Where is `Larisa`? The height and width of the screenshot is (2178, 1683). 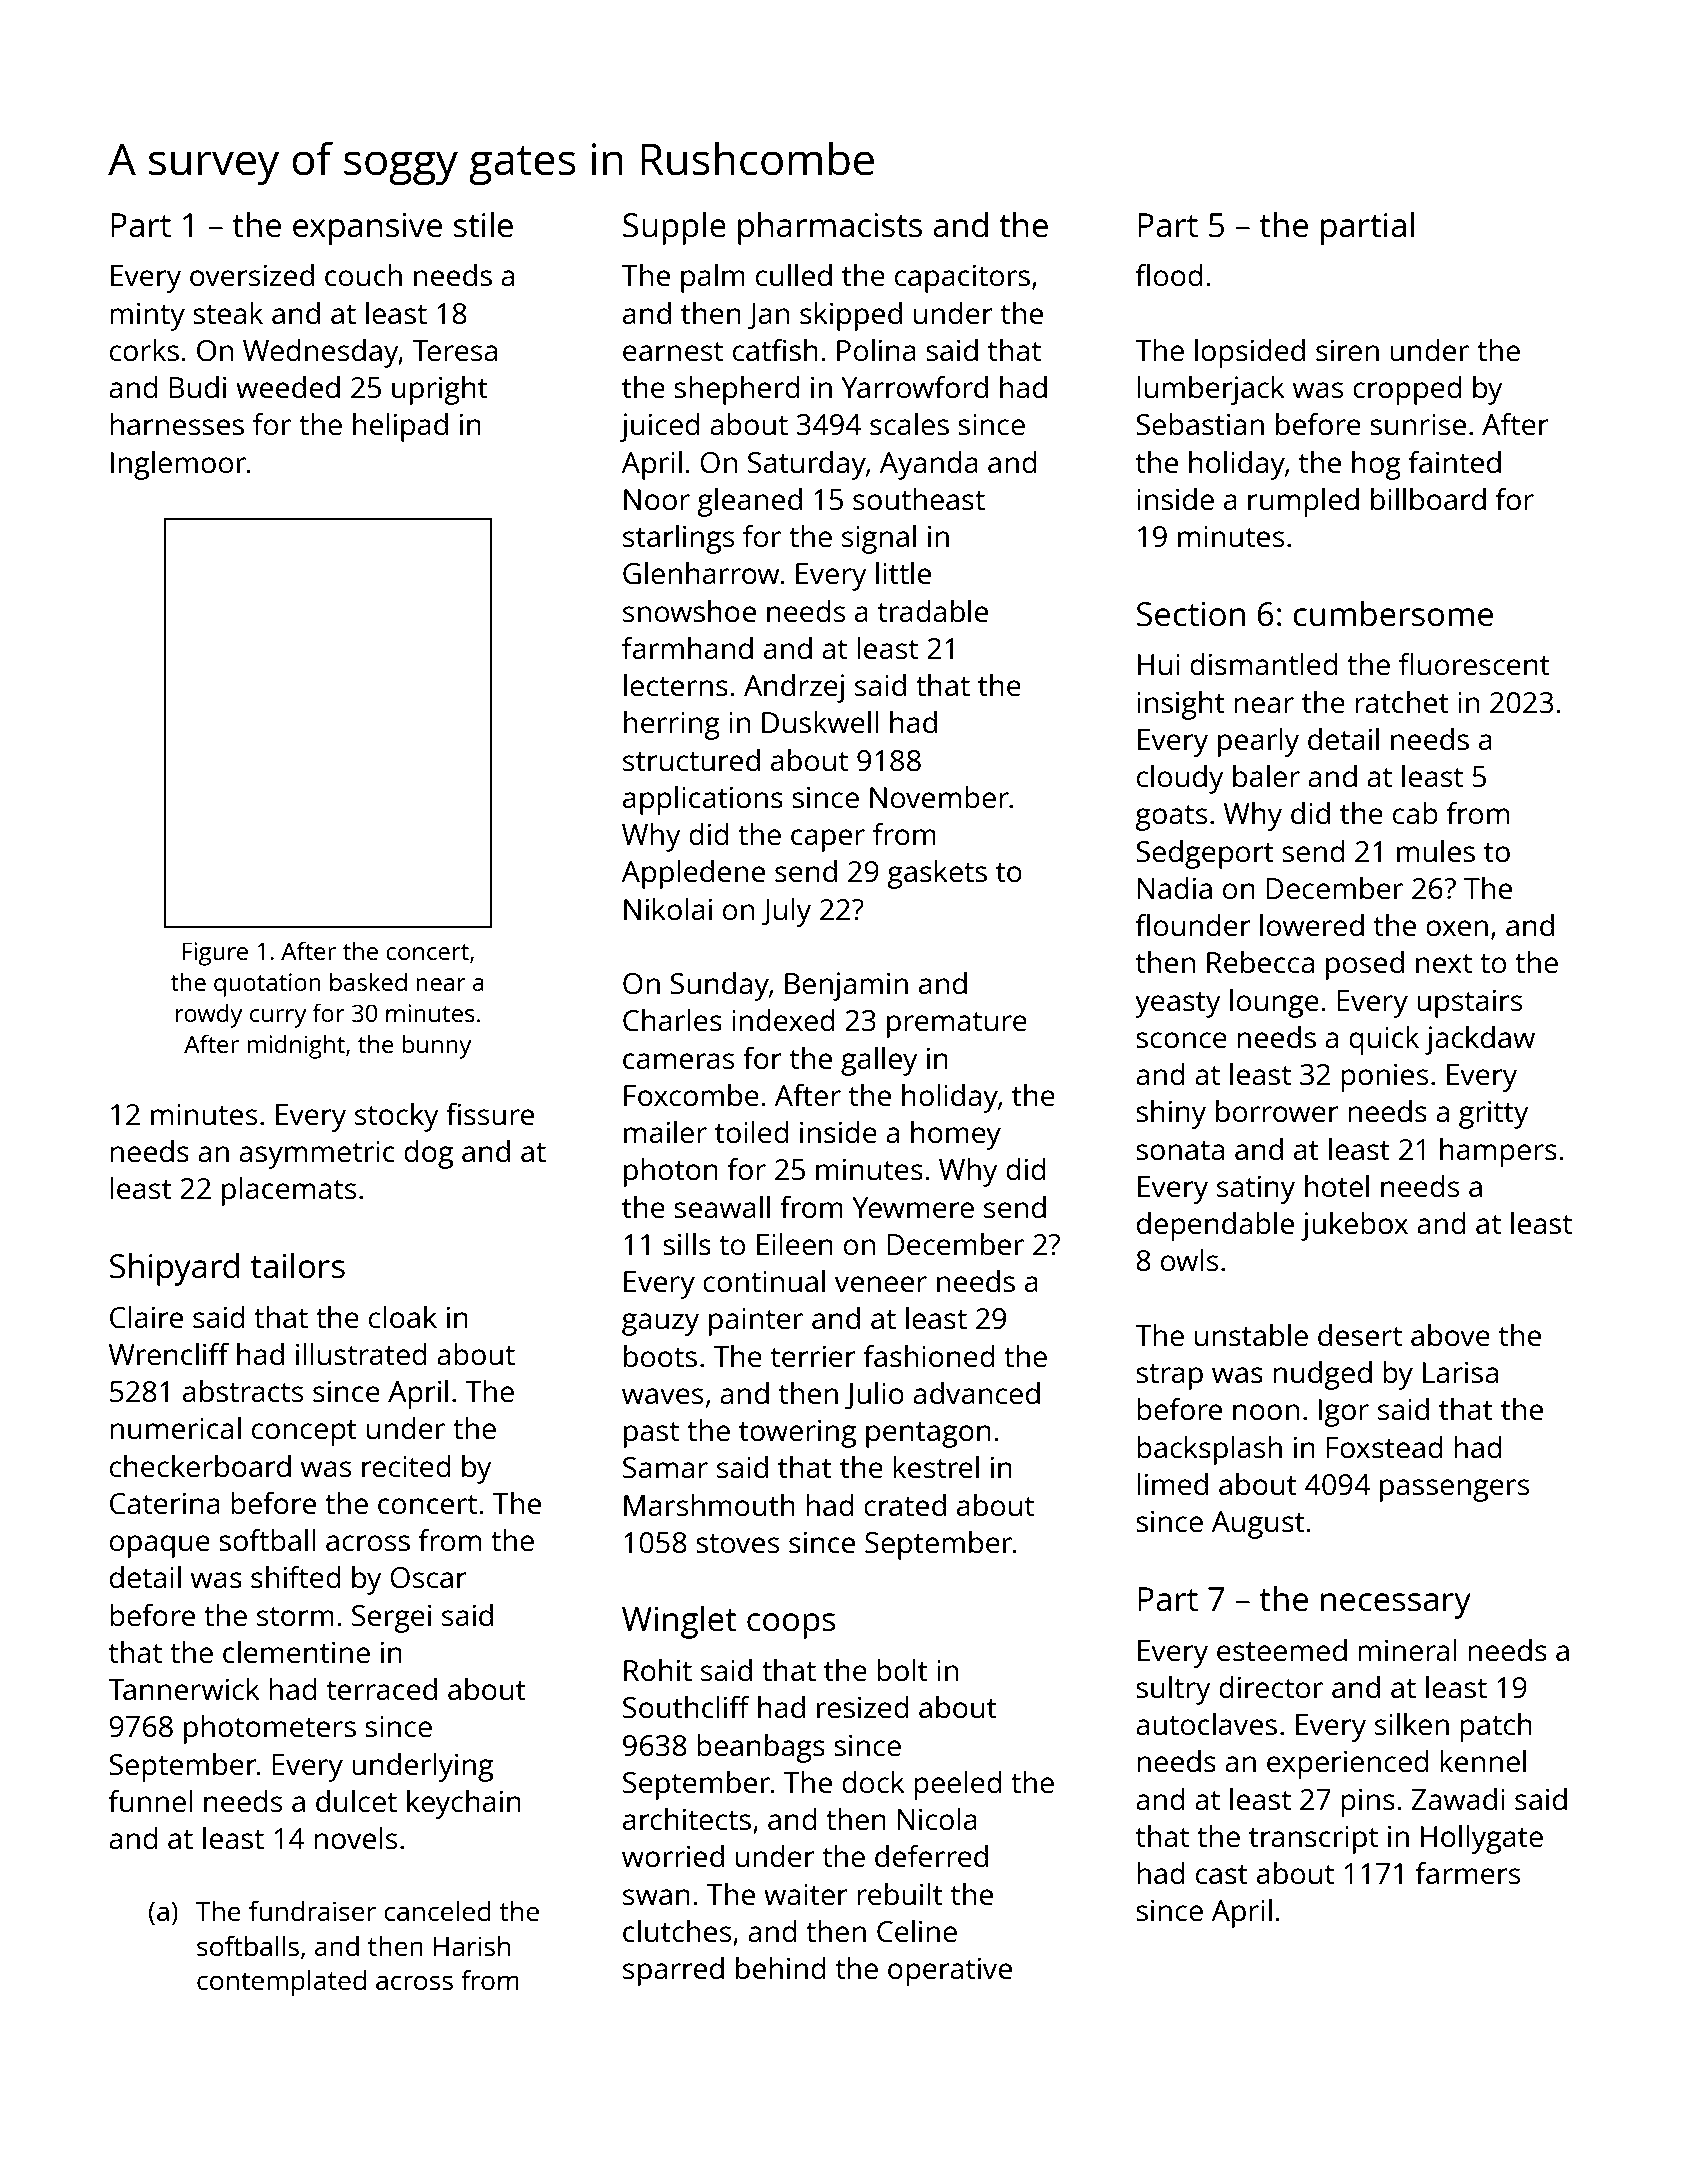 Larisa is located at coordinates (1460, 1372).
